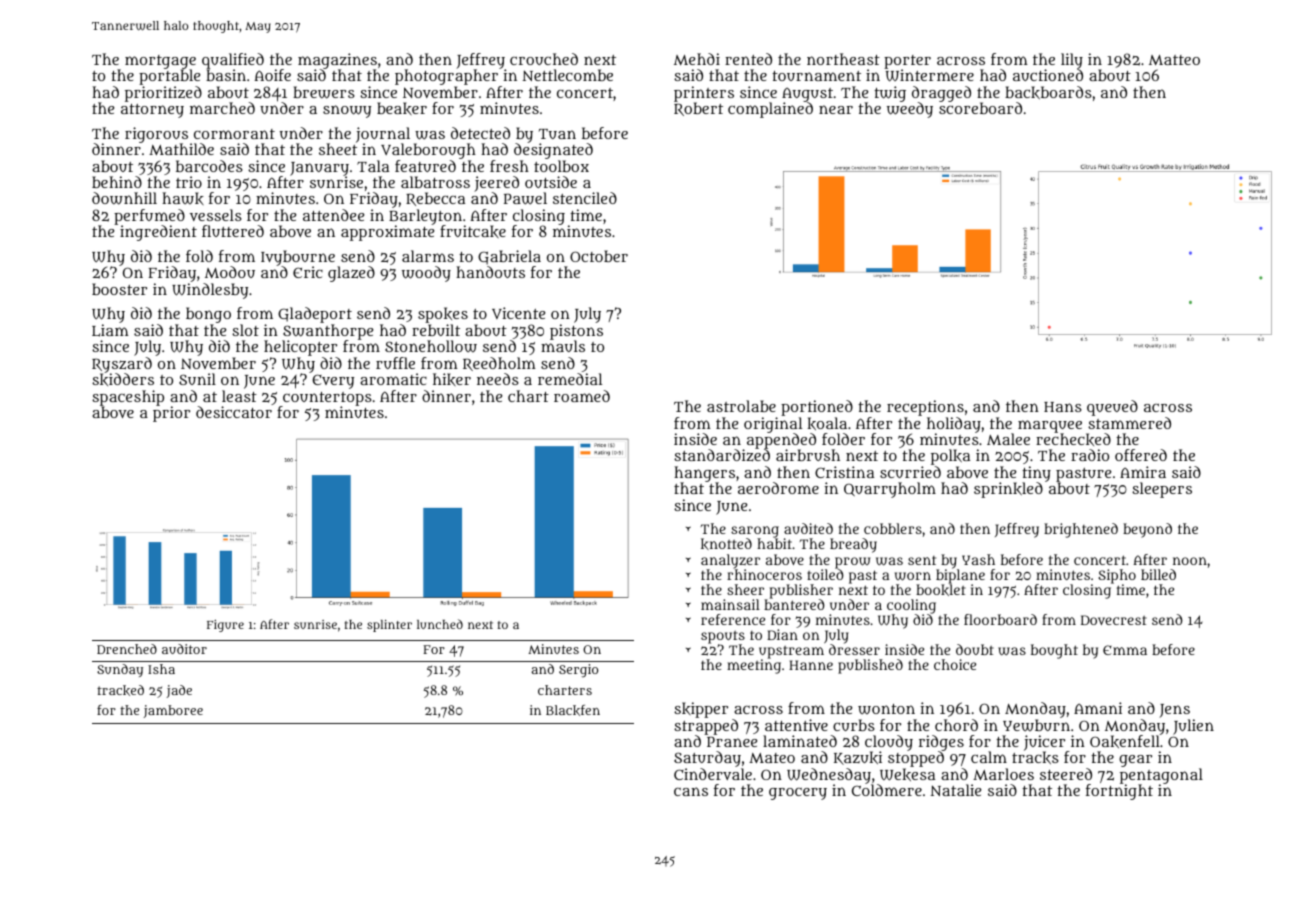  What do you see at coordinates (173, 711) in the page?
I see `jamboree` at bounding box center [173, 711].
